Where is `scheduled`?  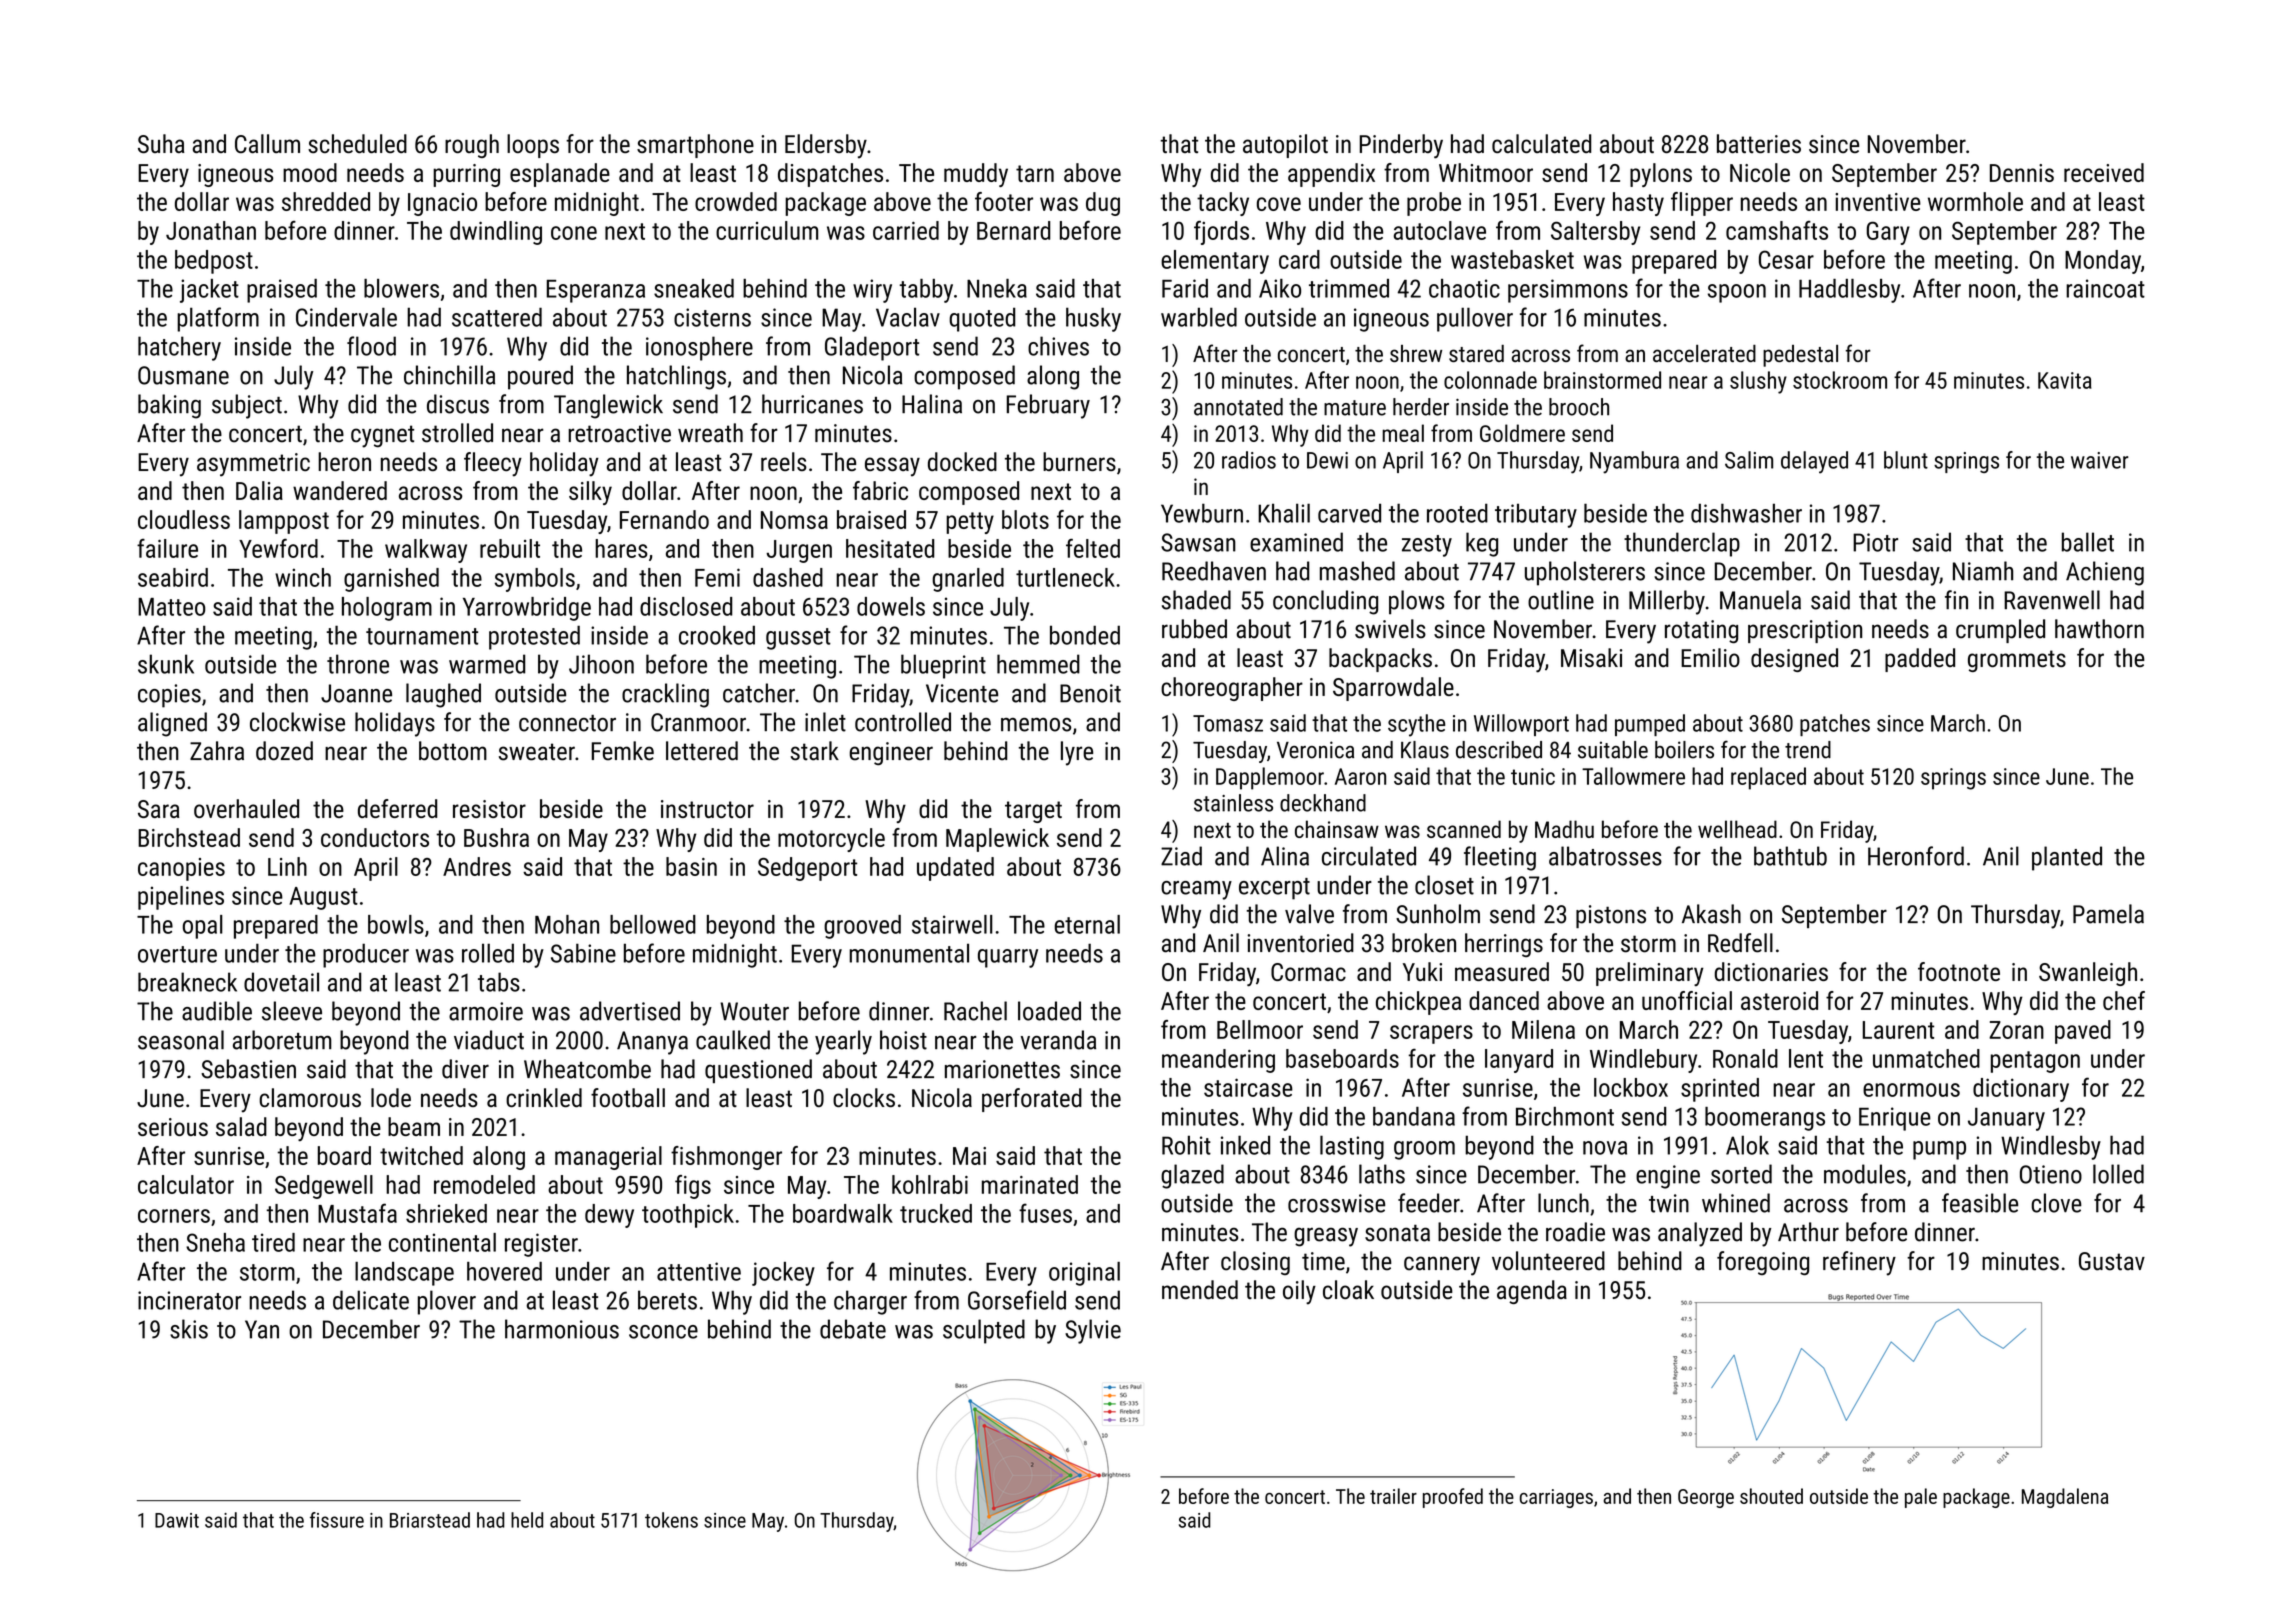
scheduled is located at coordinates (357, 143).
